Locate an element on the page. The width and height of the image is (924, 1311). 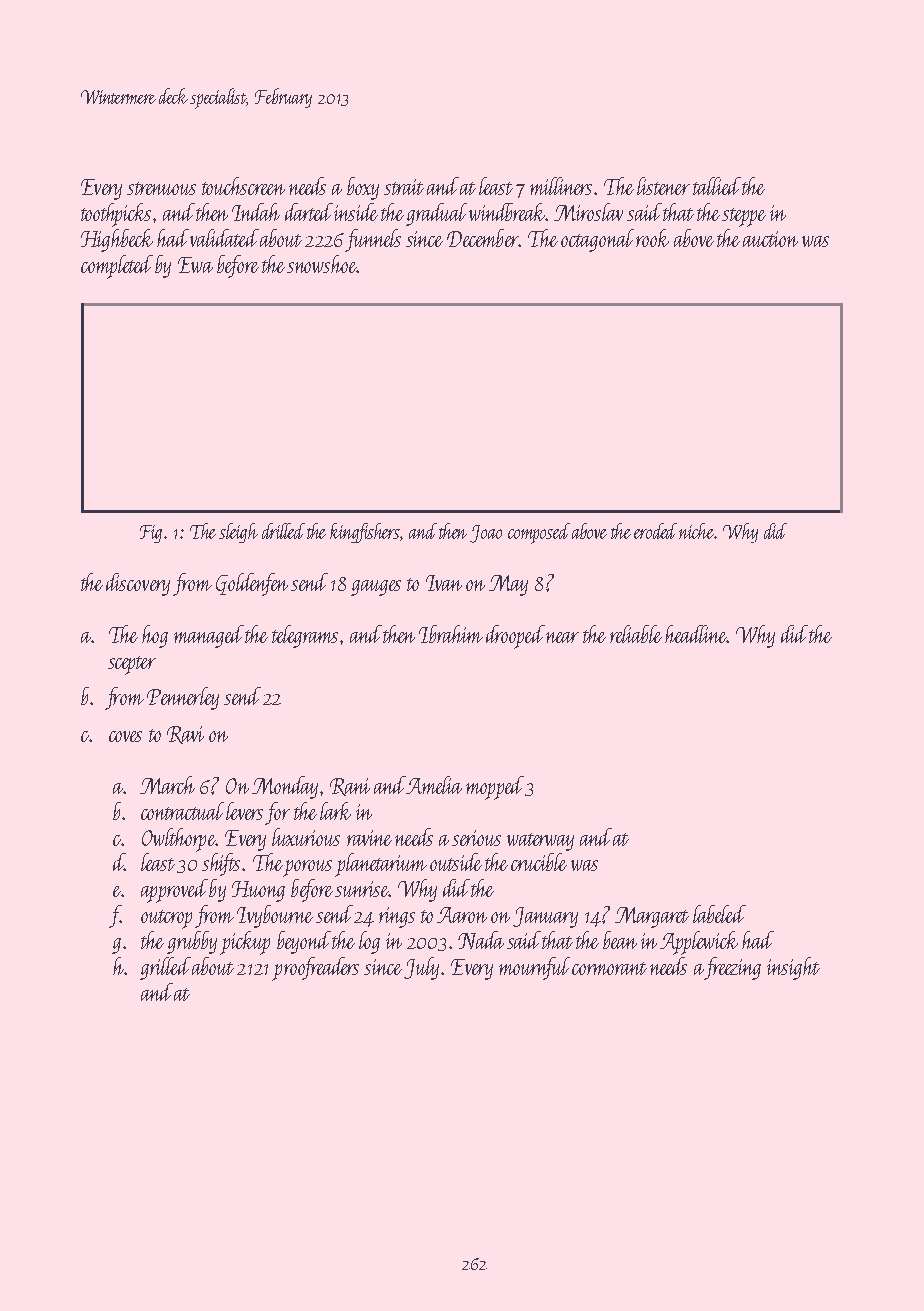
Pennerley is located at coordinates (183, 698).
